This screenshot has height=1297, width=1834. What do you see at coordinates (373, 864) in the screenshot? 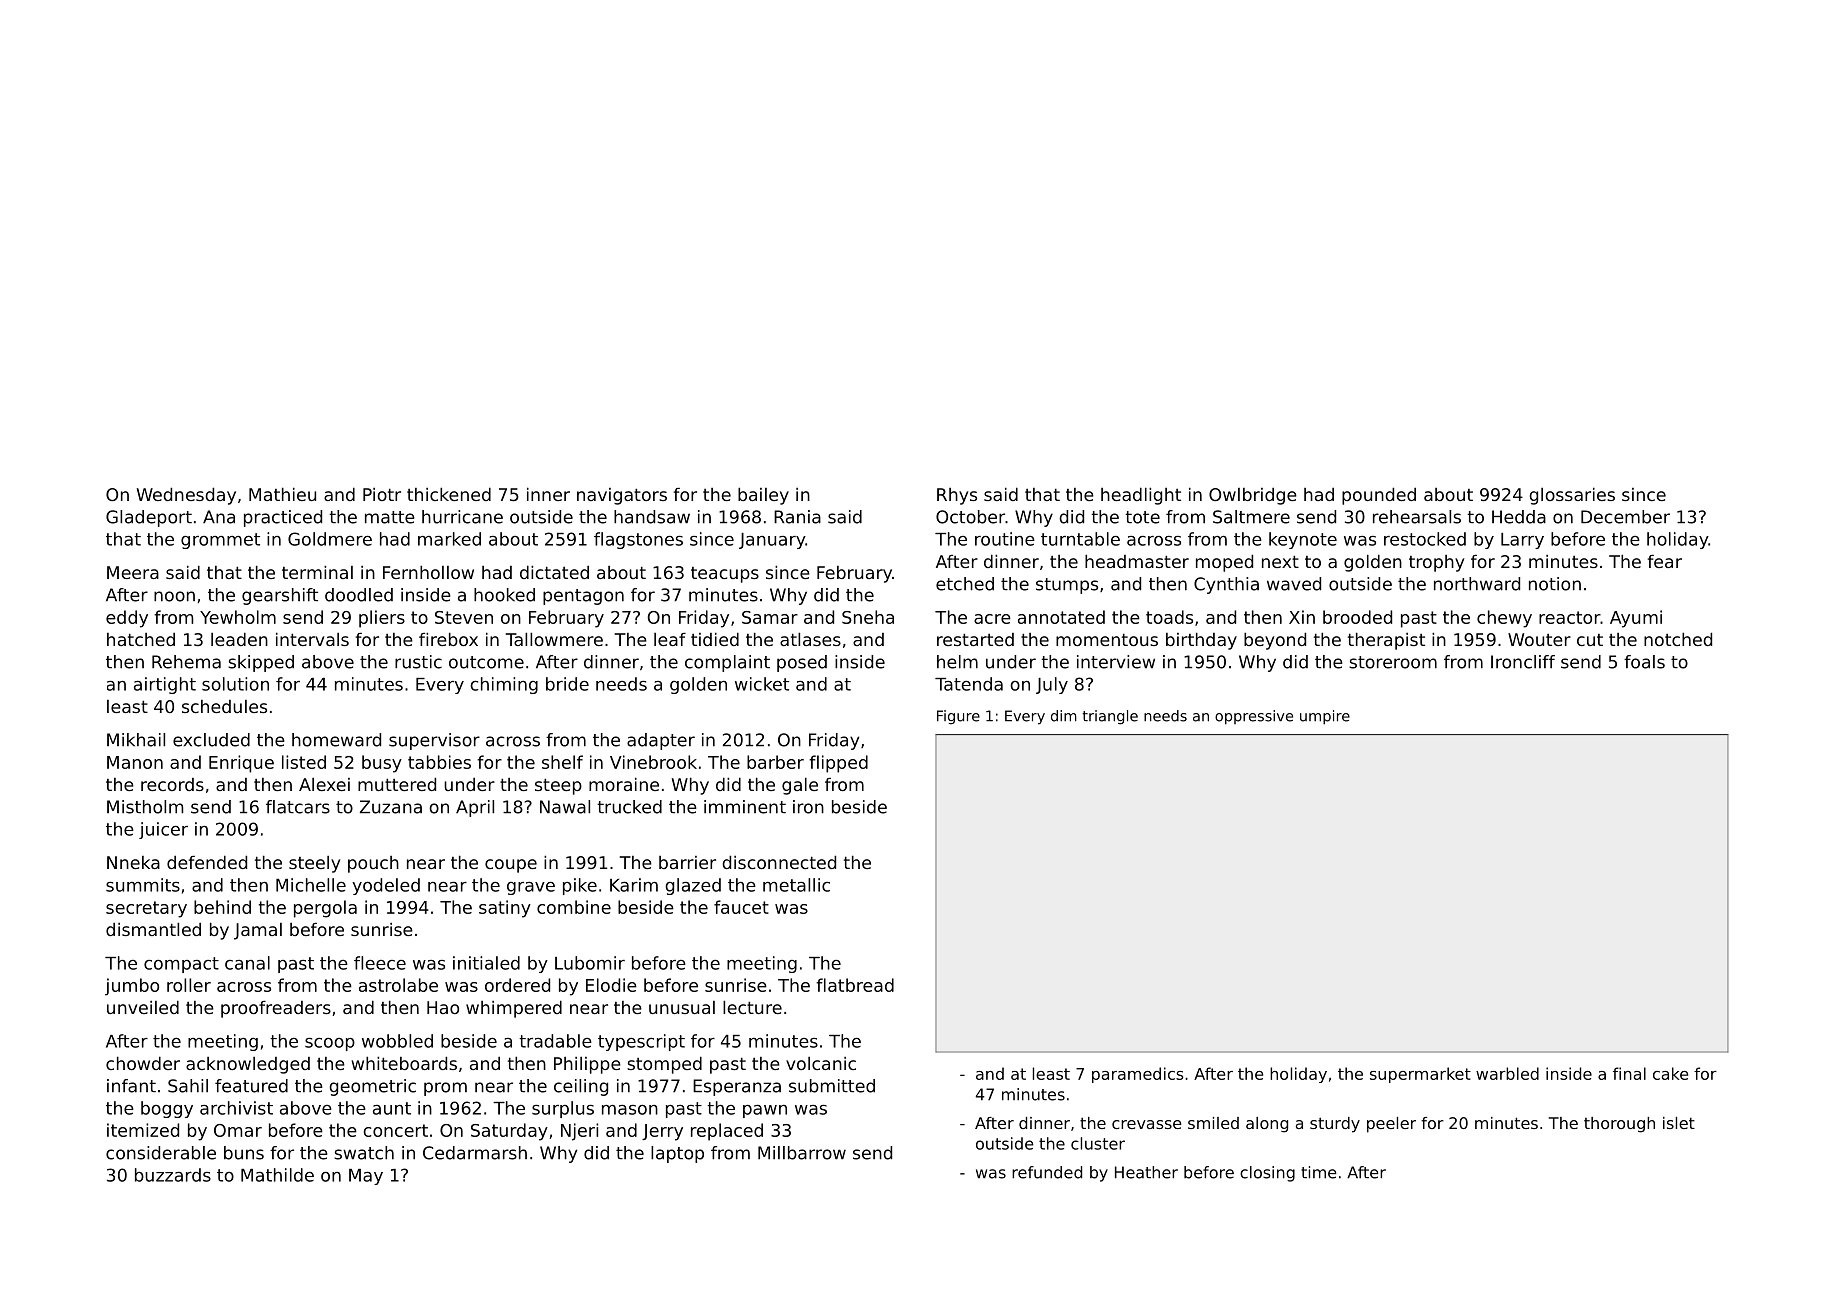
I see `pouch` at bounding box center [373, 864].
